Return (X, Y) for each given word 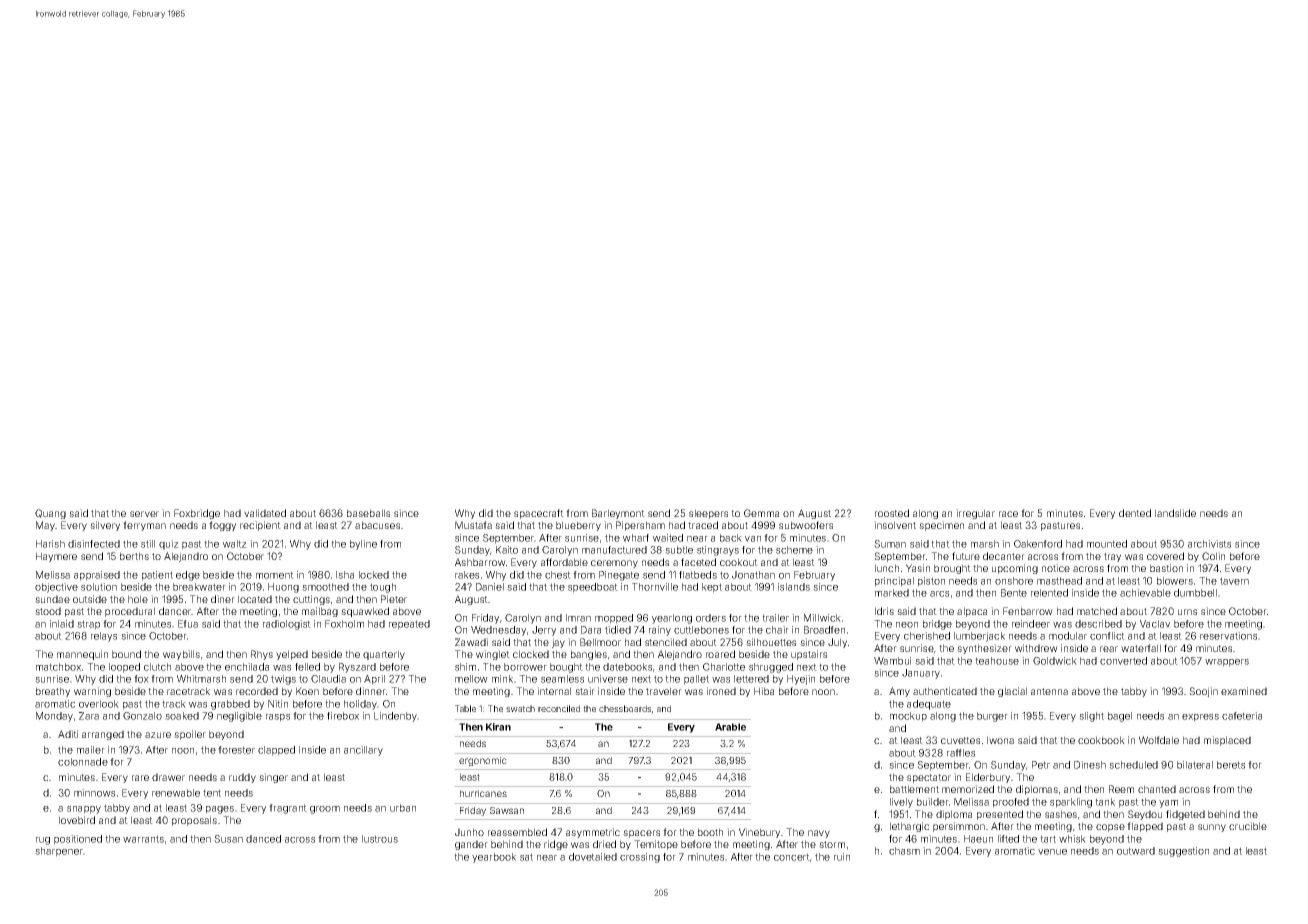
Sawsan (507, 810)
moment (275, 575)
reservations (1228, 636)
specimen (941, 526)
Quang (50, 514)
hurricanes (483, 793)
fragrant (288, 809)
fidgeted (1185, 815)
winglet (493, 655)
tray (1112, 557)
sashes (1061, 814)
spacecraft (539, 514)
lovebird (77, 820)
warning (92, 692)
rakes (467, 575)
